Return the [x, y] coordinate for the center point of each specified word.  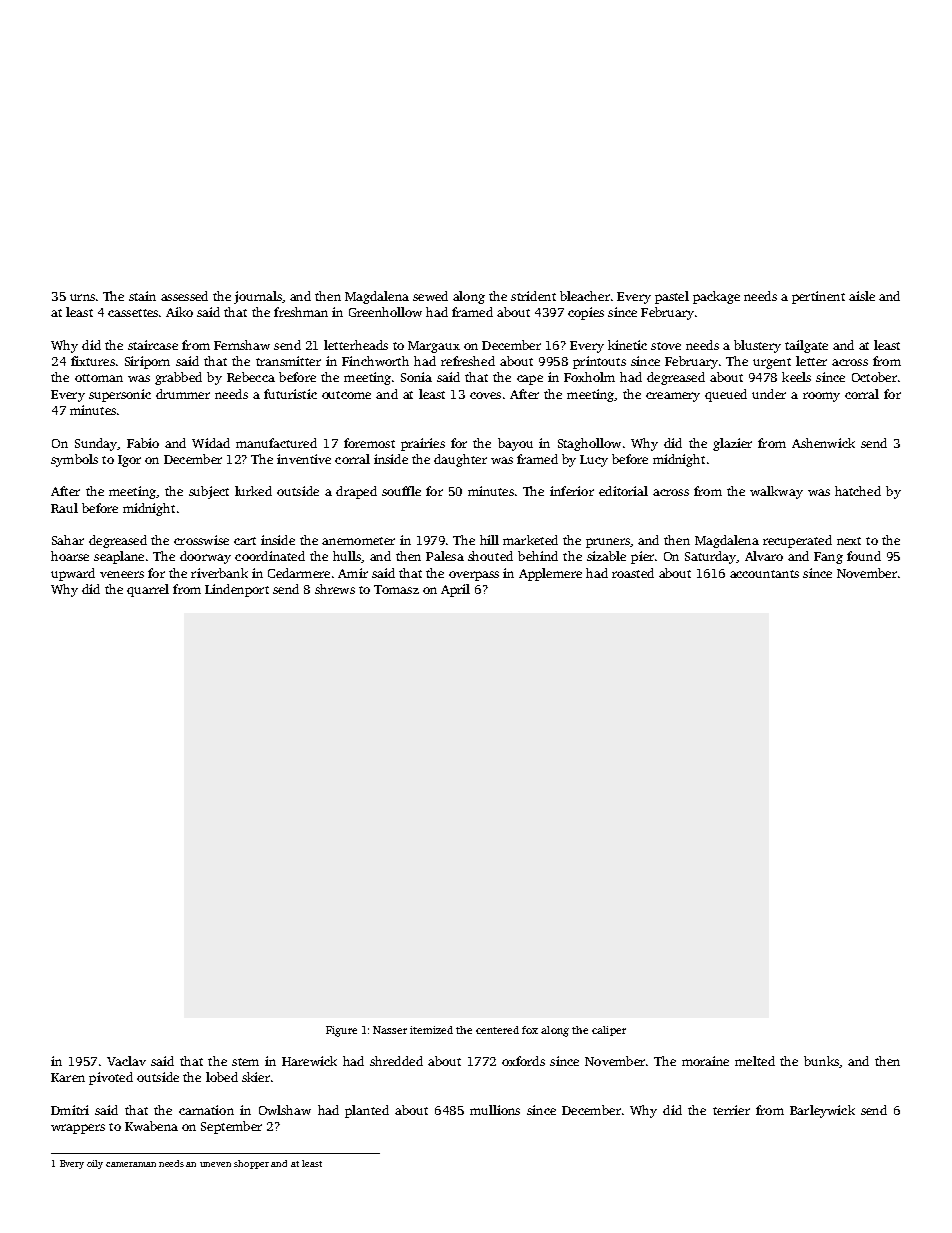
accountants [764, 574]
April [455, 590]
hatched [858, 491]
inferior [572, 491]
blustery [757, 346]
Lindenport [237, 590]
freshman [301, 312]
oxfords [523, 1061]
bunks [821, 1061]
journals [258, 297]
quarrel [148, 590]
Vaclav [126, 1061]
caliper [609, 1031]
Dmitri [70, 1110]
